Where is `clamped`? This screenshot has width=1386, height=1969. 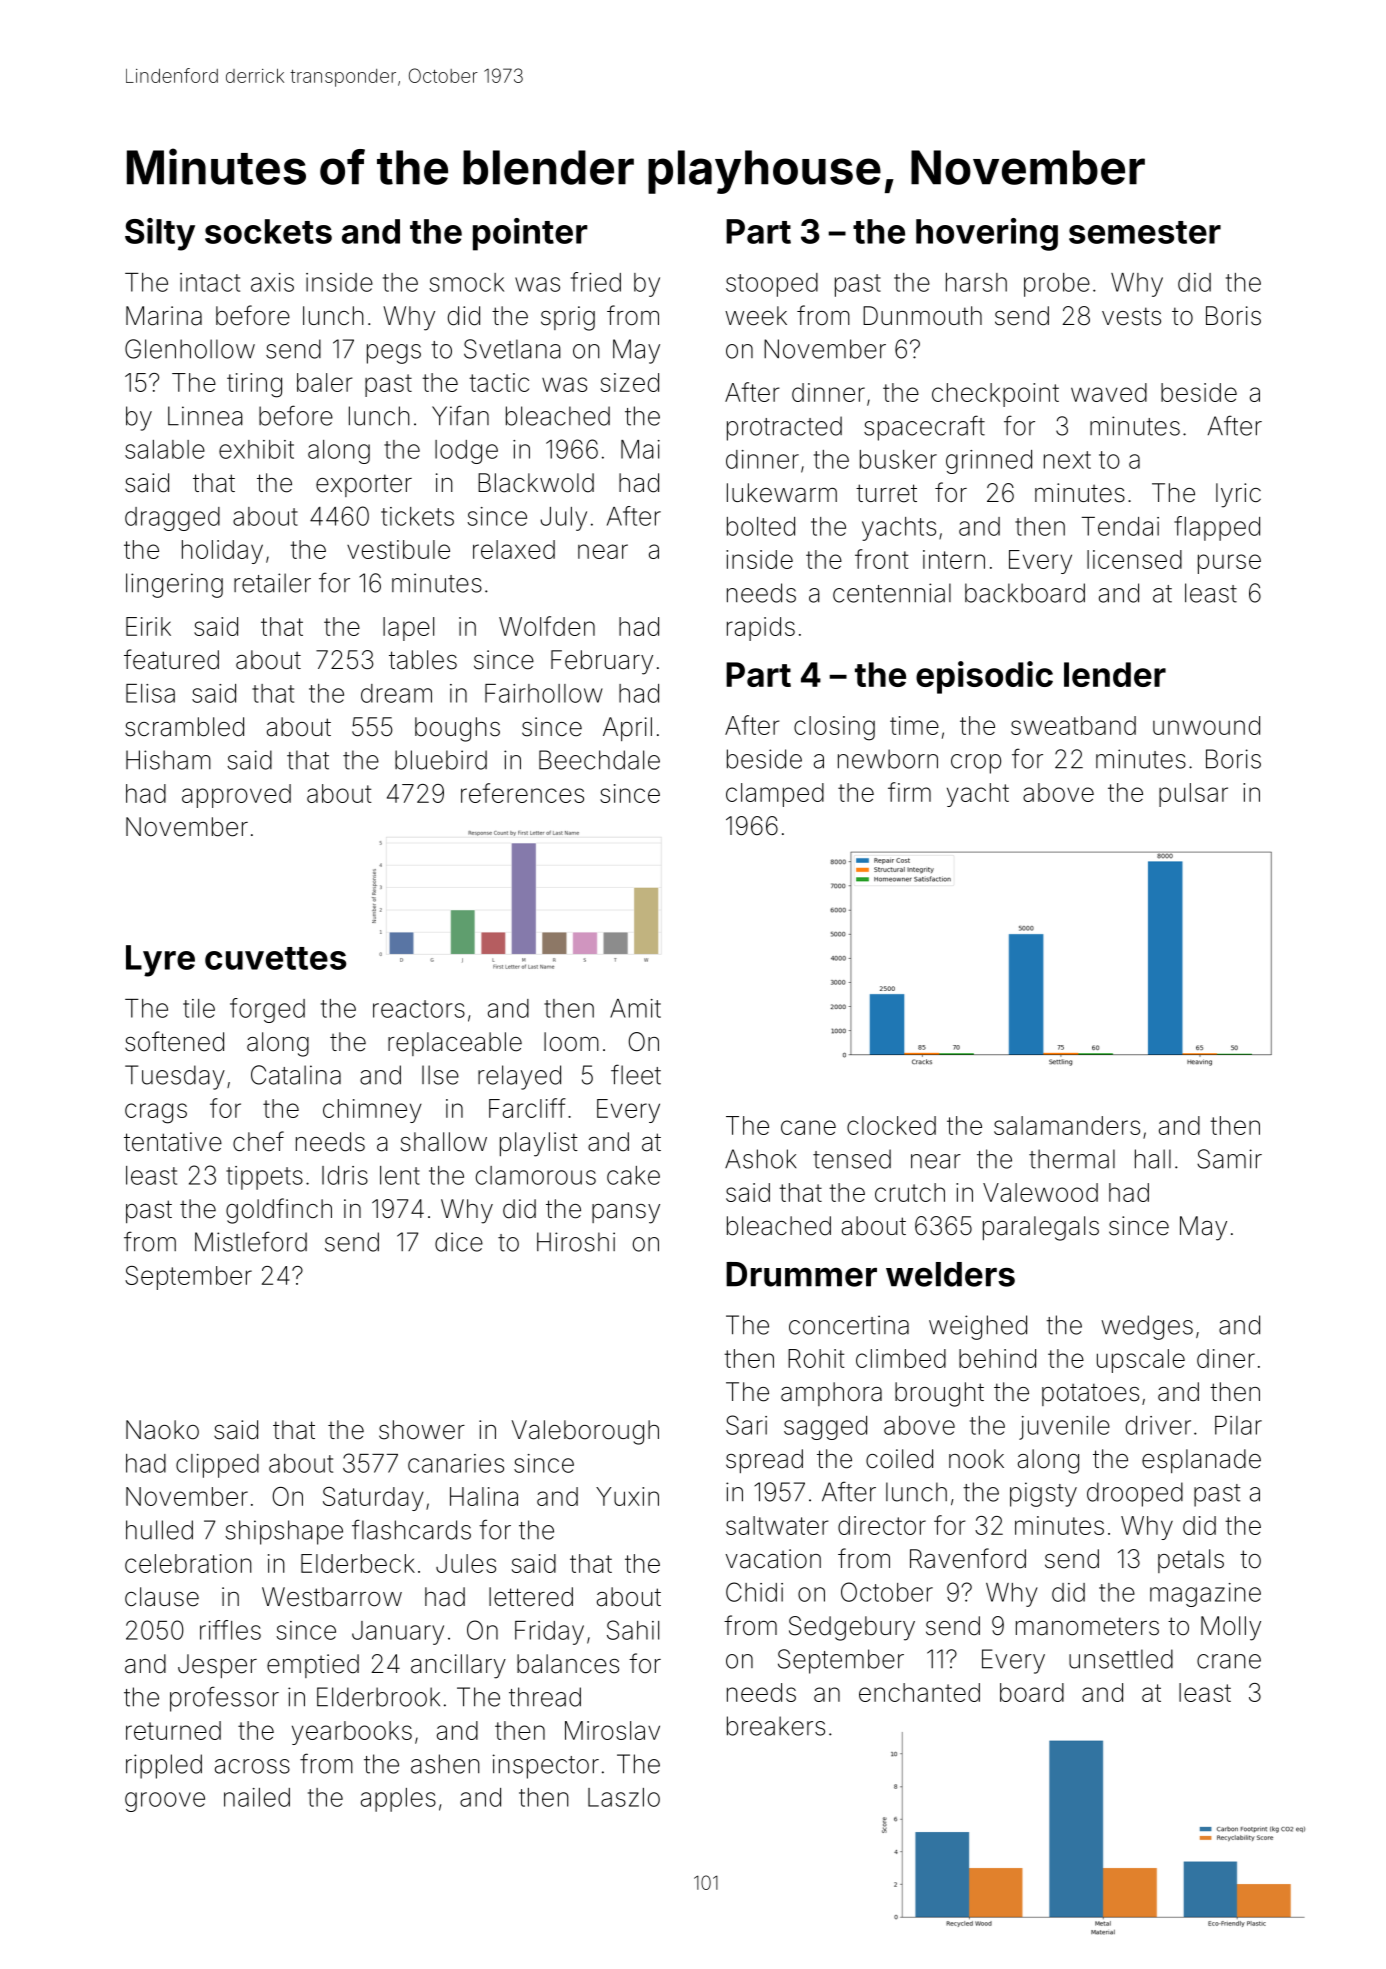
clamped is located at coordinates (775, 795).
